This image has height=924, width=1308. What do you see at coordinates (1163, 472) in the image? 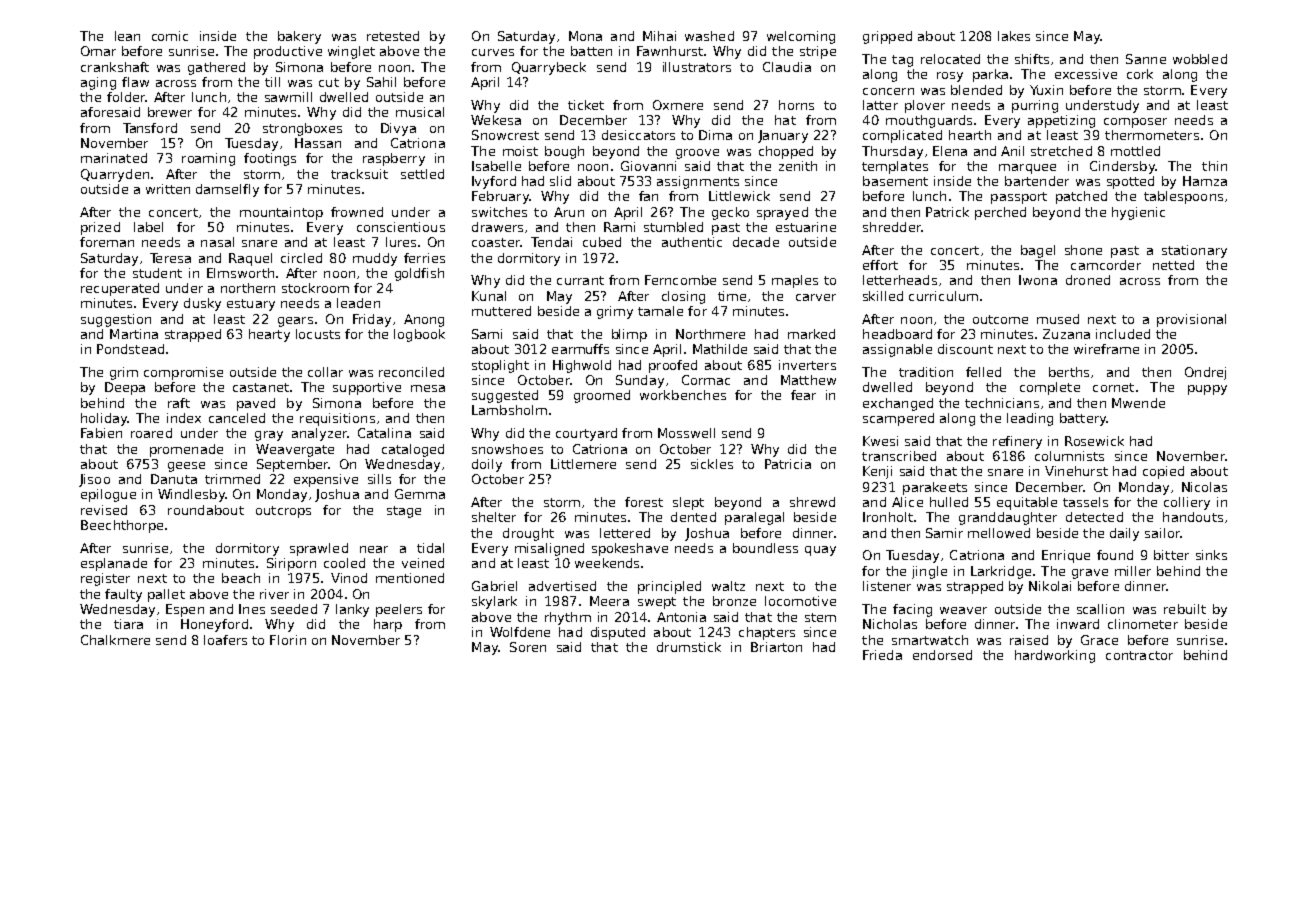
I see `copied` at bounding box center [1163, 472].
